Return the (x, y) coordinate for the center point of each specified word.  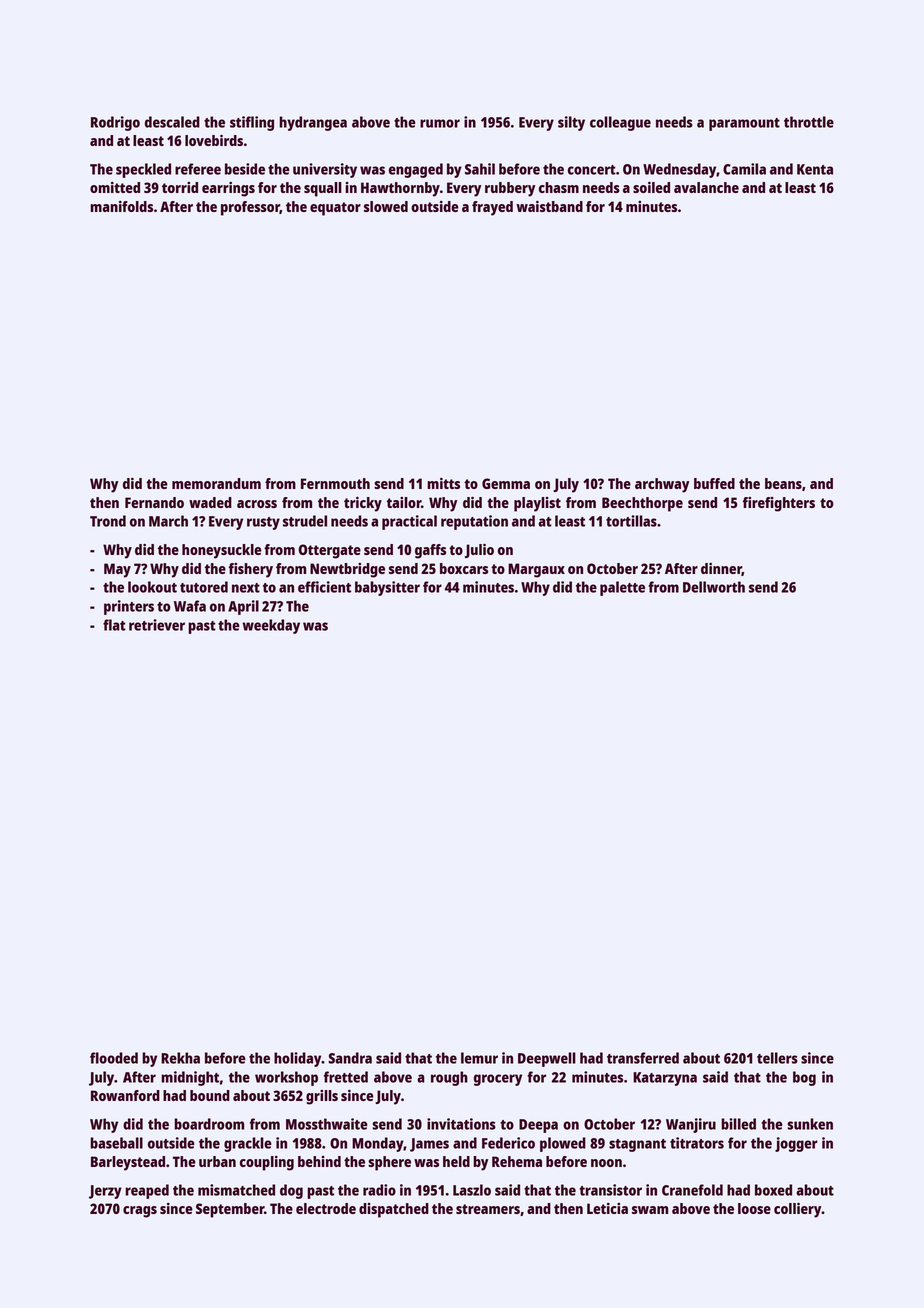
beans (783, 483)
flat (114, 625)
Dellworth (714, 587)
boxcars (464, 568)
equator (335, 209)
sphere (389, 1163)
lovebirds (214, 140)
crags (140, 1212)
